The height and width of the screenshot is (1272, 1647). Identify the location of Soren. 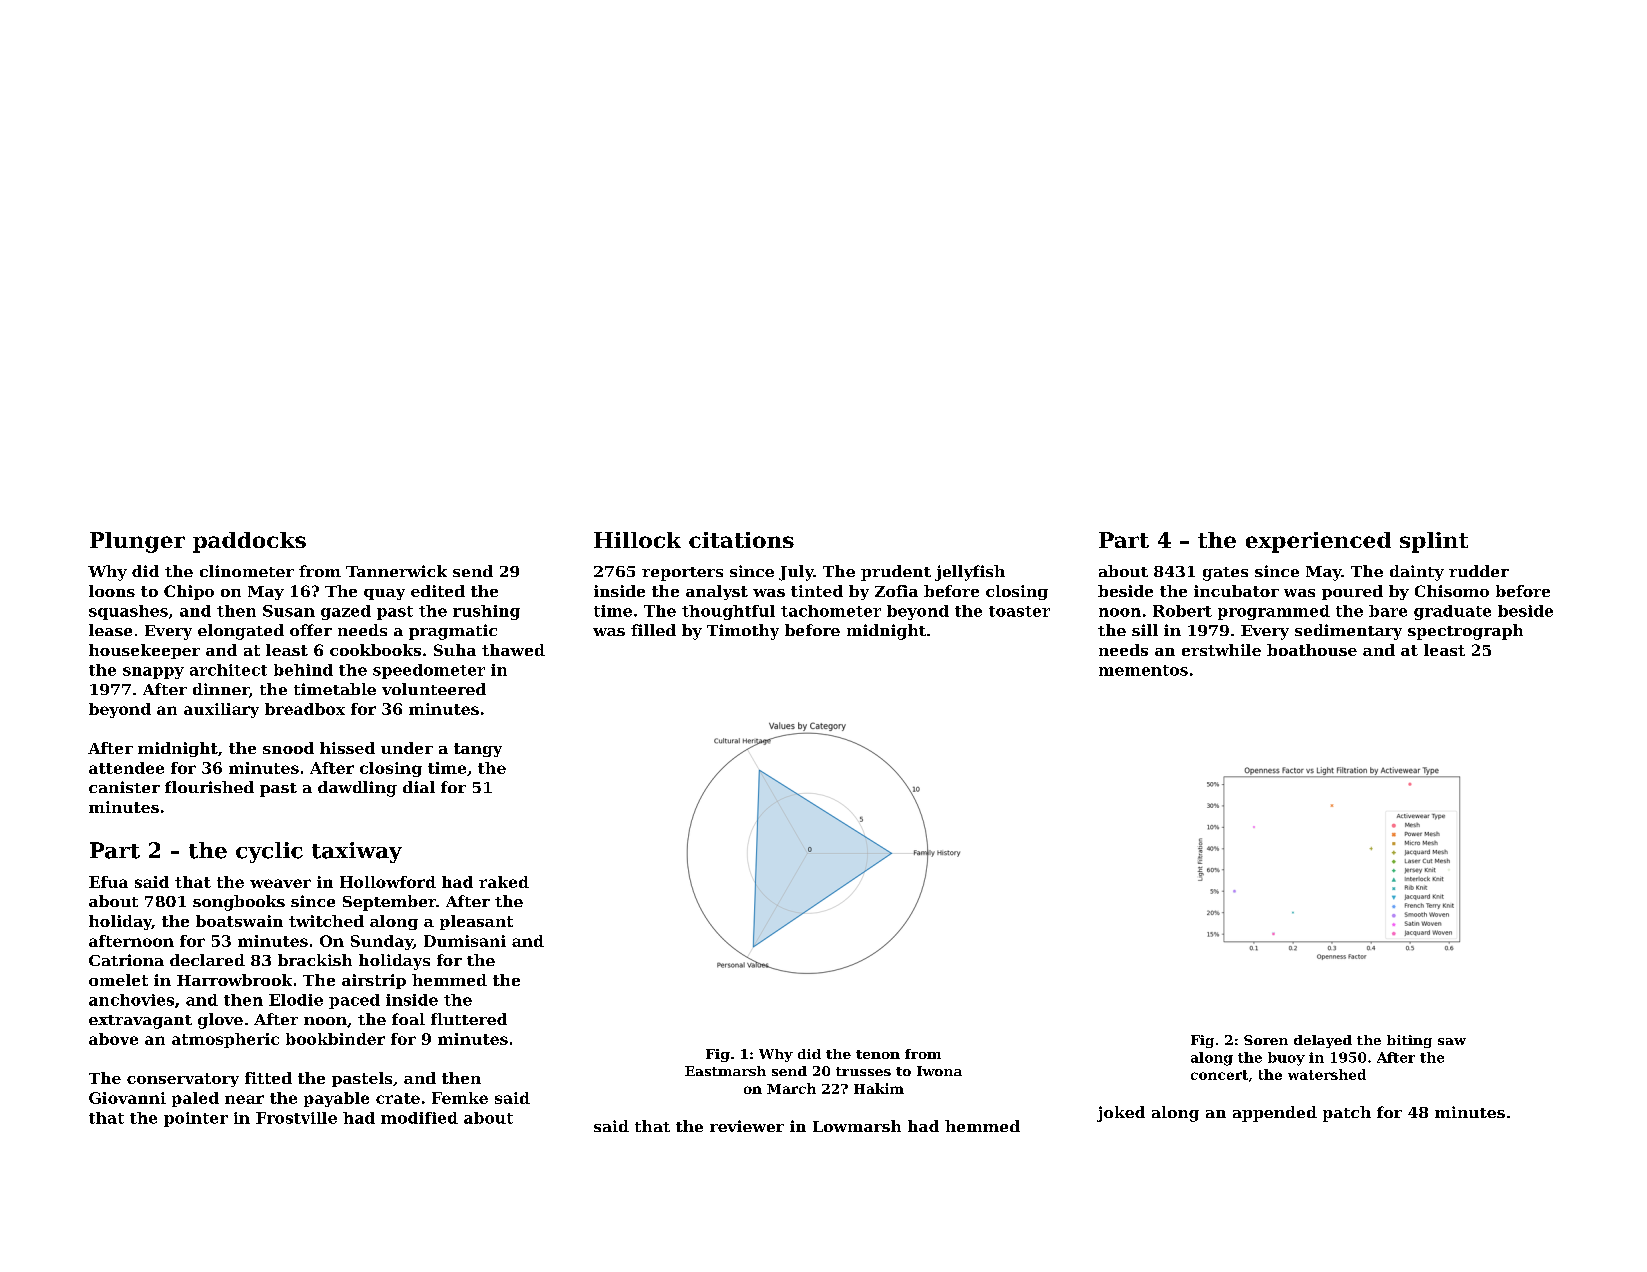
(1266, 1040).
